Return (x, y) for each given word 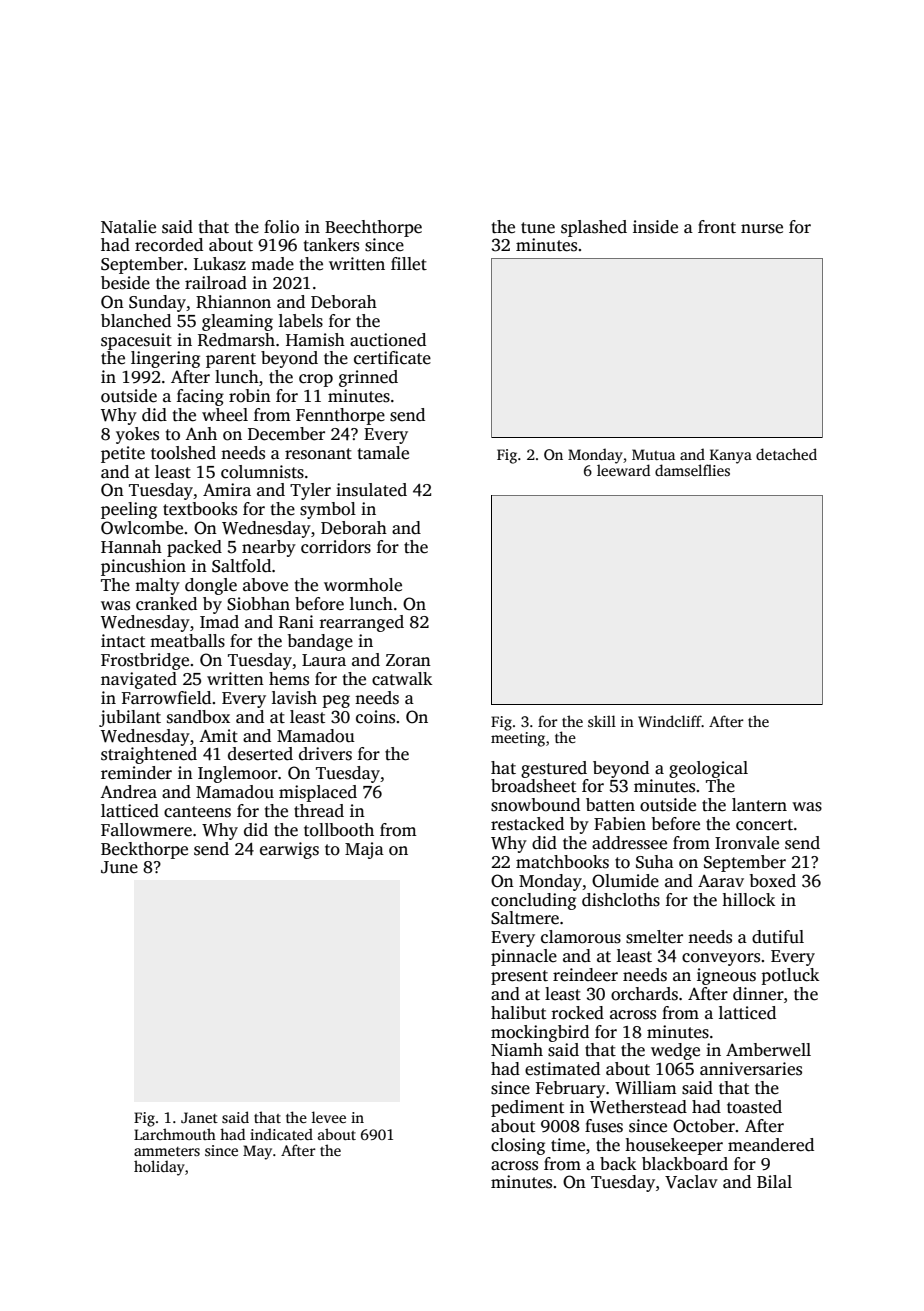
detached (786, 454)
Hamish (315, 340)
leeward (623, 470)
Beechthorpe (373, 228)
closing (518, 1146)
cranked (166, 604)
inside (655, 227)
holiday (159, 1168)
